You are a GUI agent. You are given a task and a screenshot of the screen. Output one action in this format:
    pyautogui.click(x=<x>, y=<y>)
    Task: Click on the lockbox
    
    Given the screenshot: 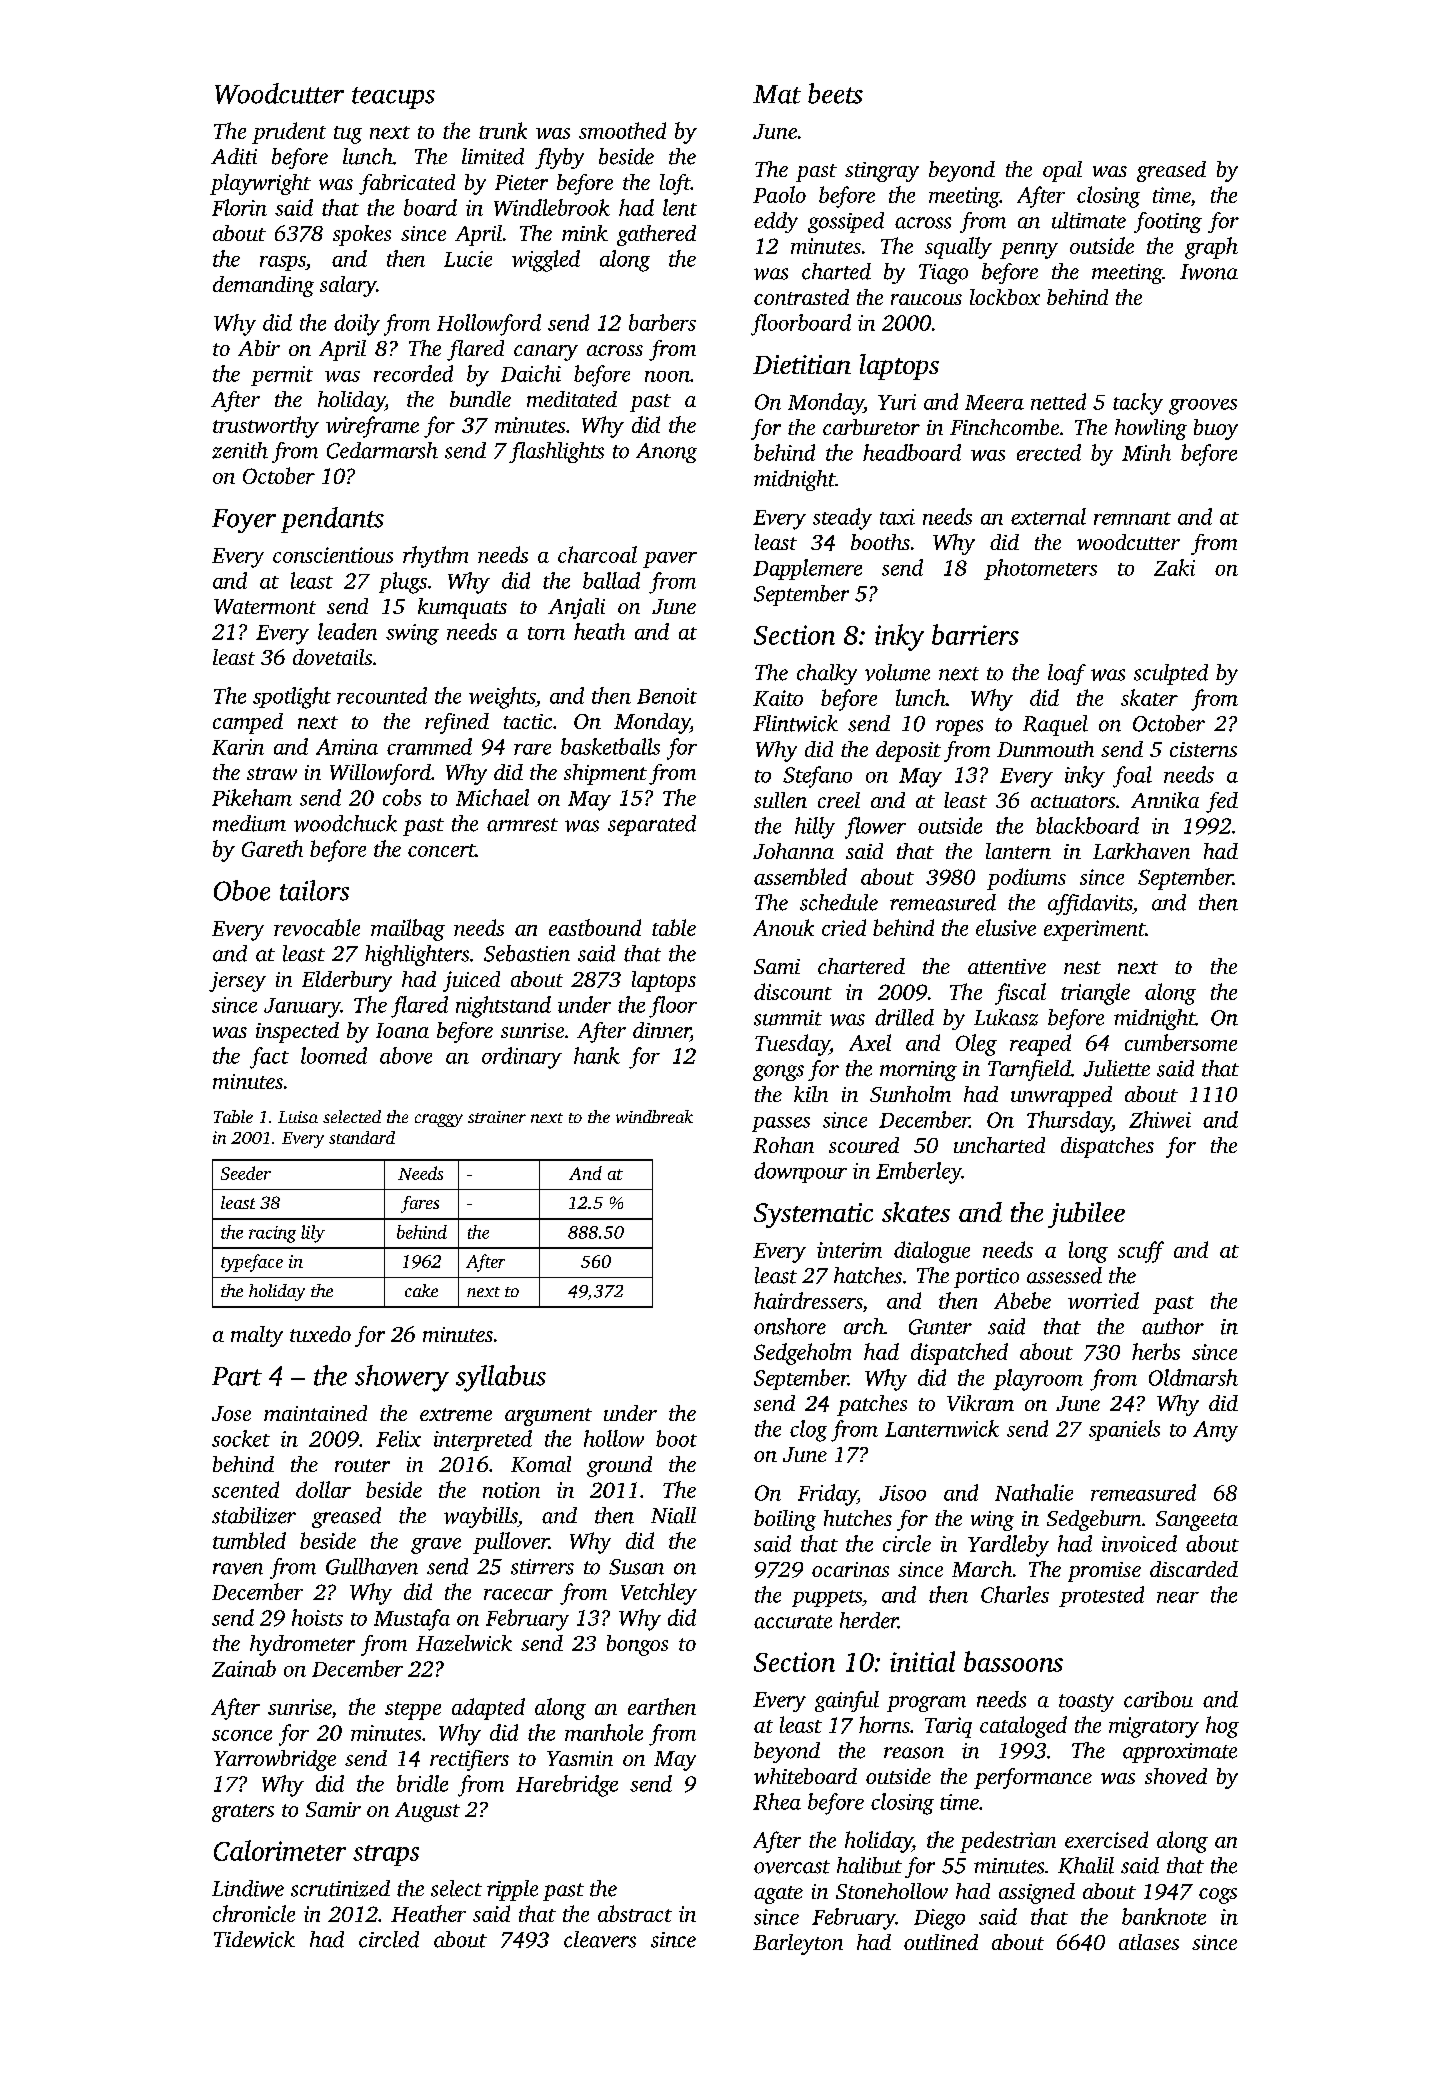 What is the action you would take?
    pyautogui.click(x=1005, y=297)
